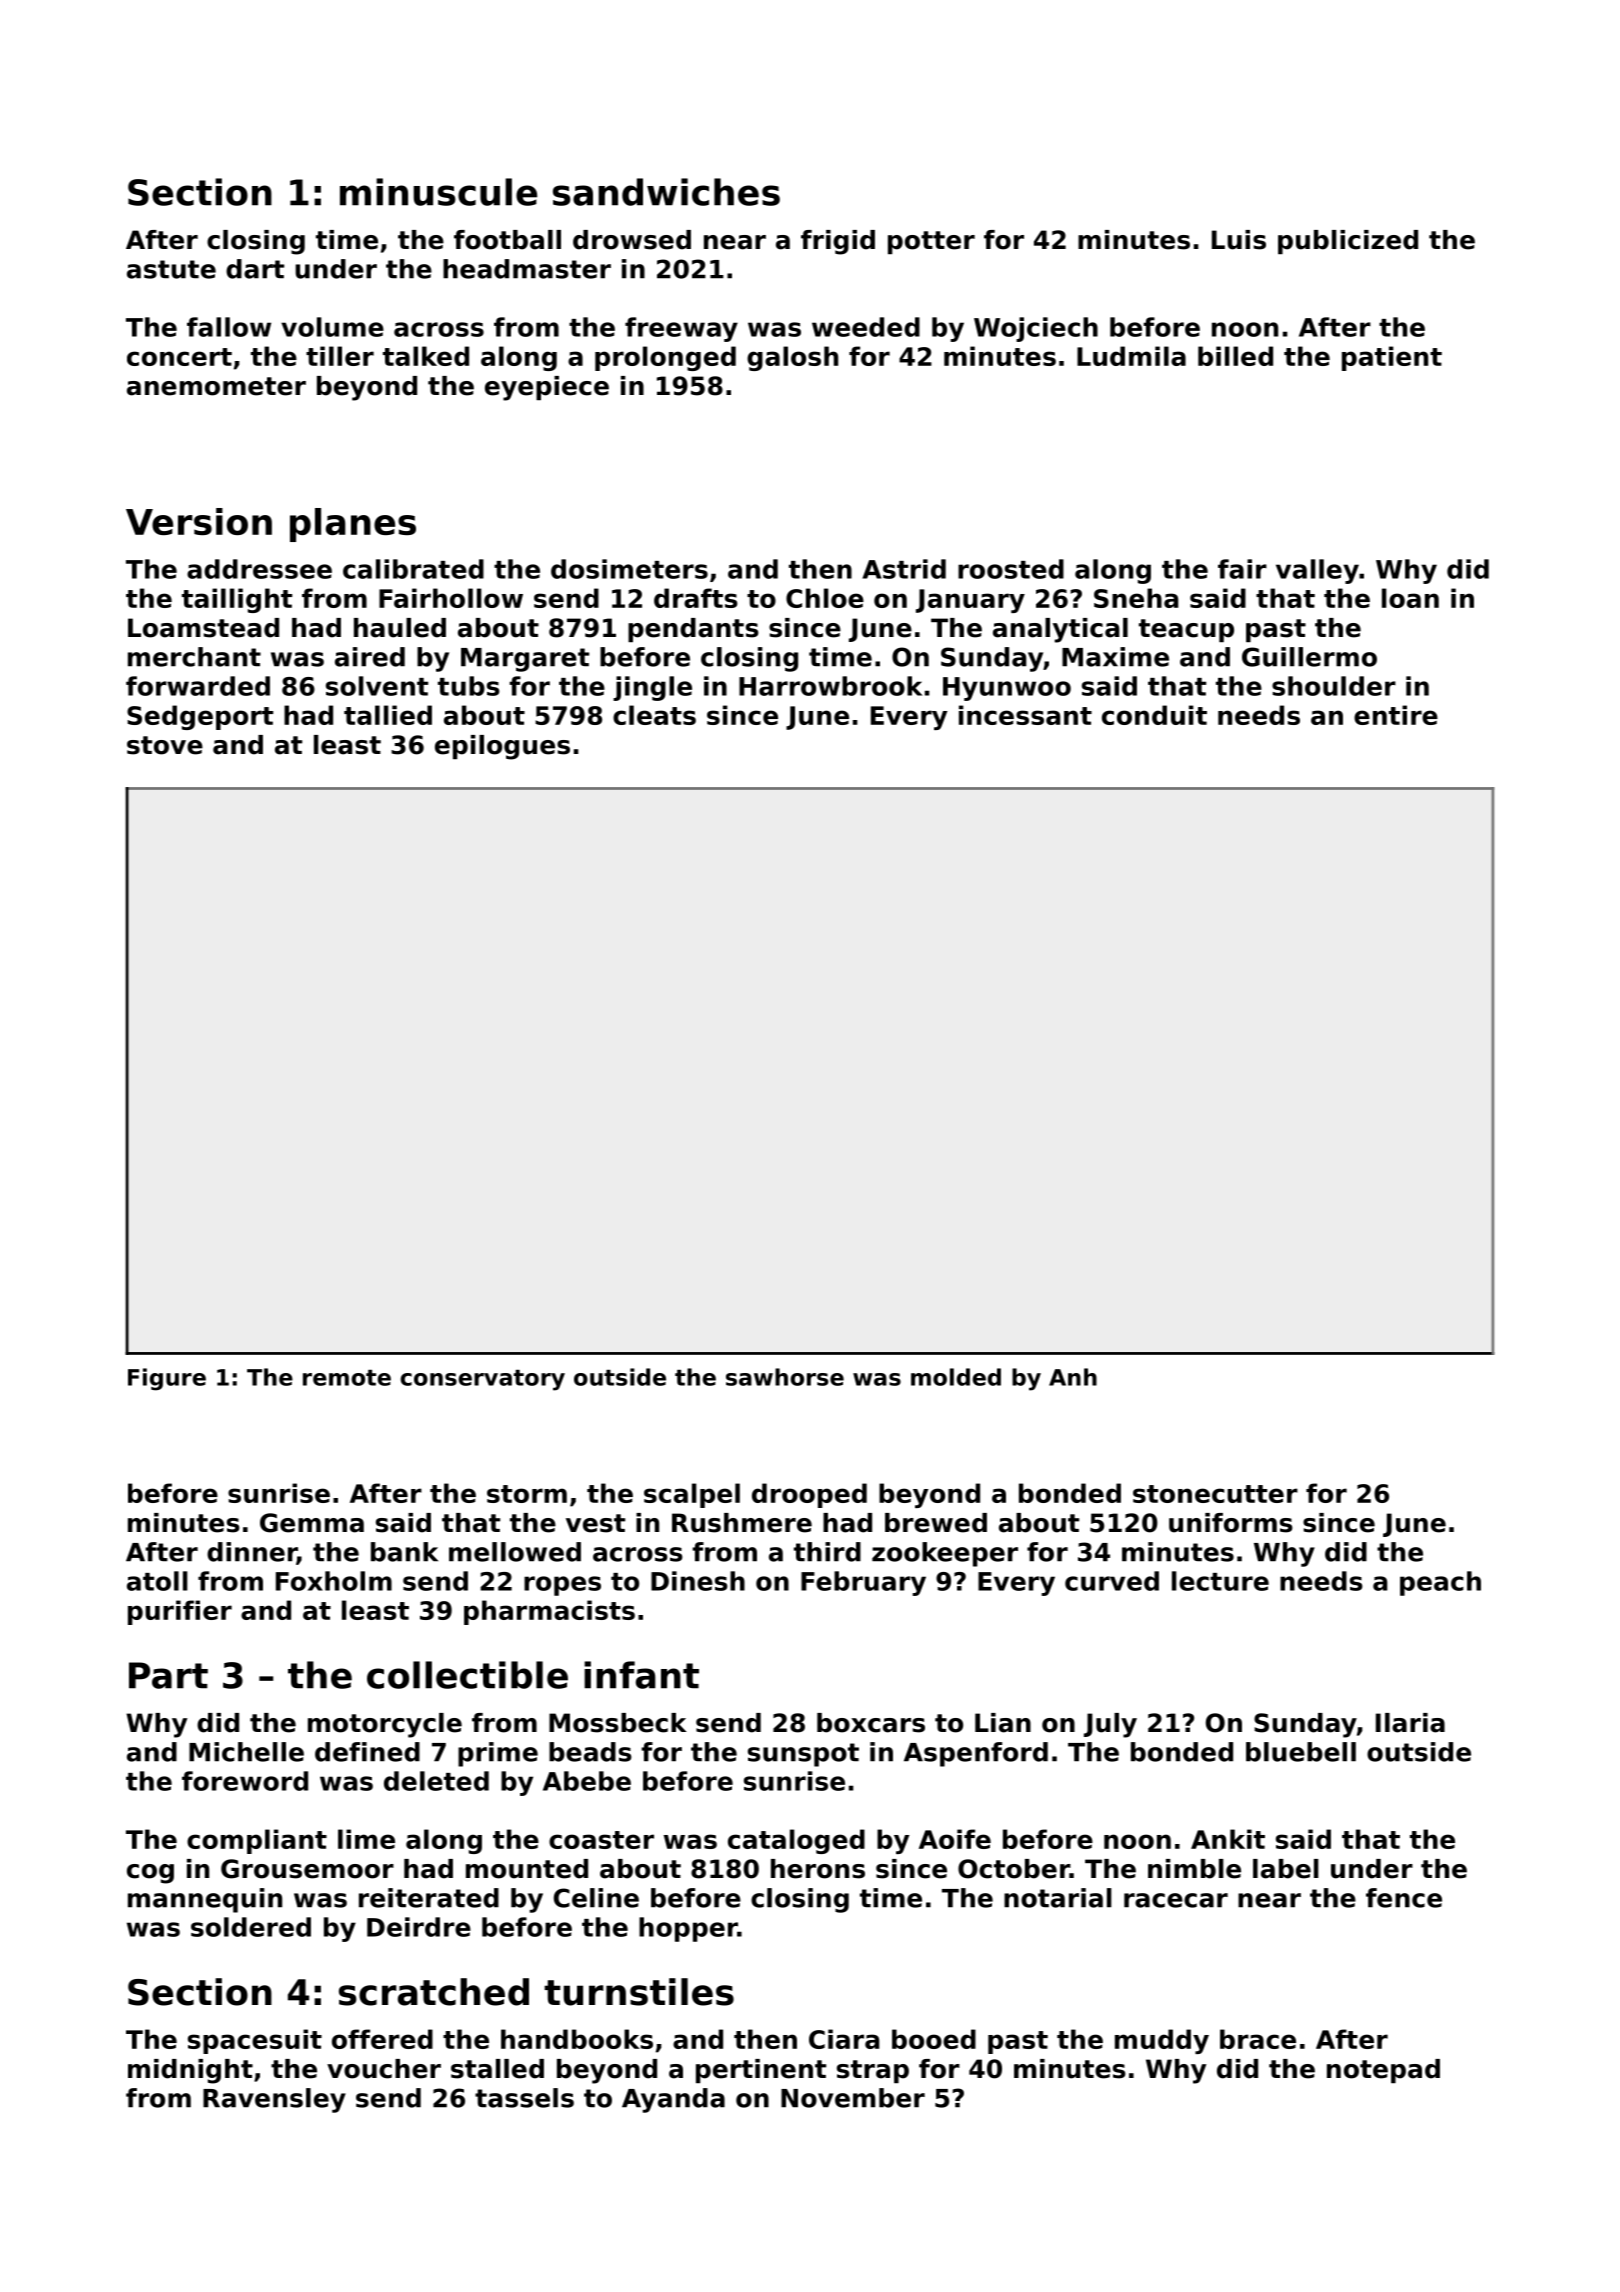 Image resolution: width=1620 pixels, height=2292 pixels. What do you see at coordinates (1440, 1583) in the screenshot?
I see `peach` at bounding box center [1440, 1583].
